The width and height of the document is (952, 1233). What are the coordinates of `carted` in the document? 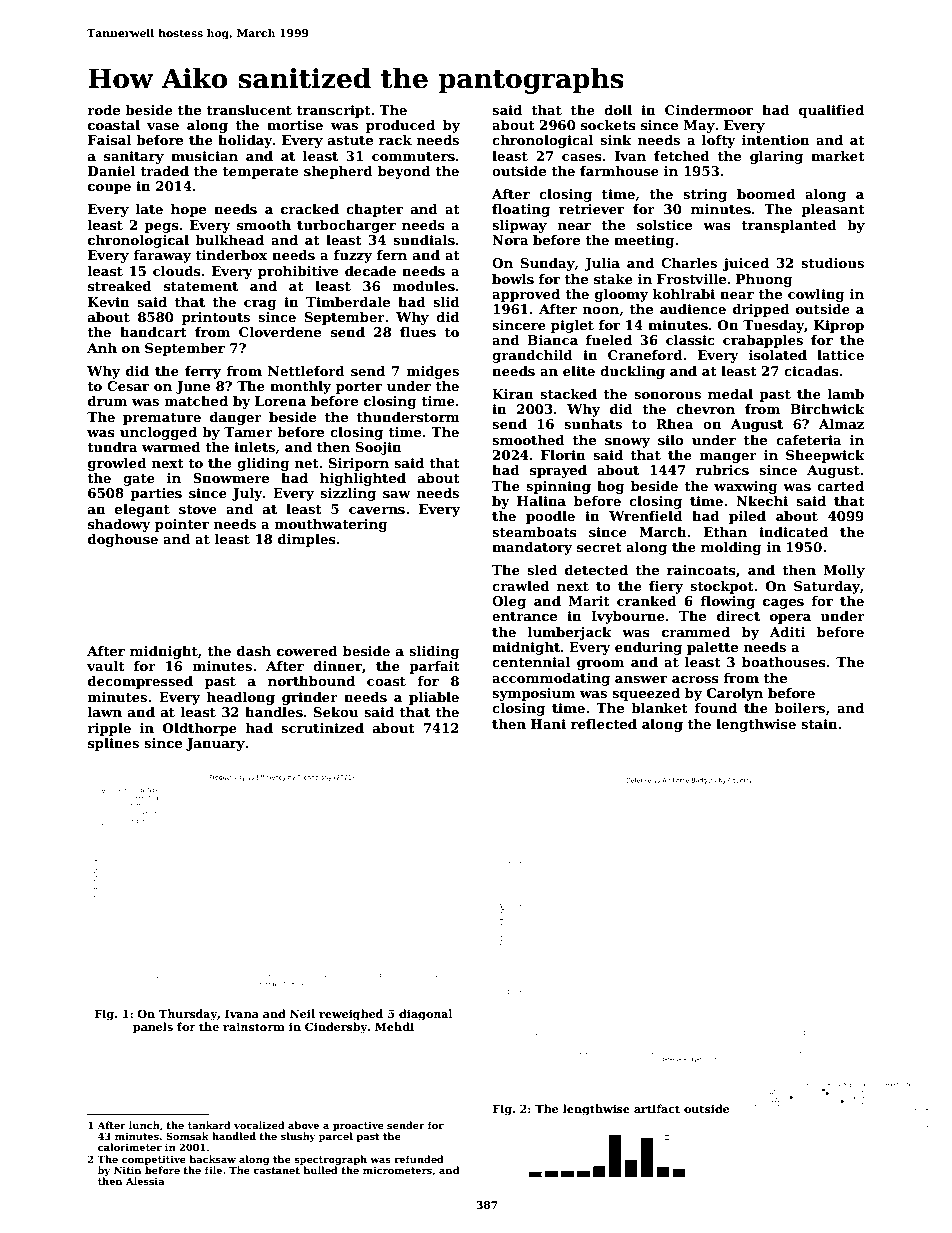 It's located at (840, 486).
